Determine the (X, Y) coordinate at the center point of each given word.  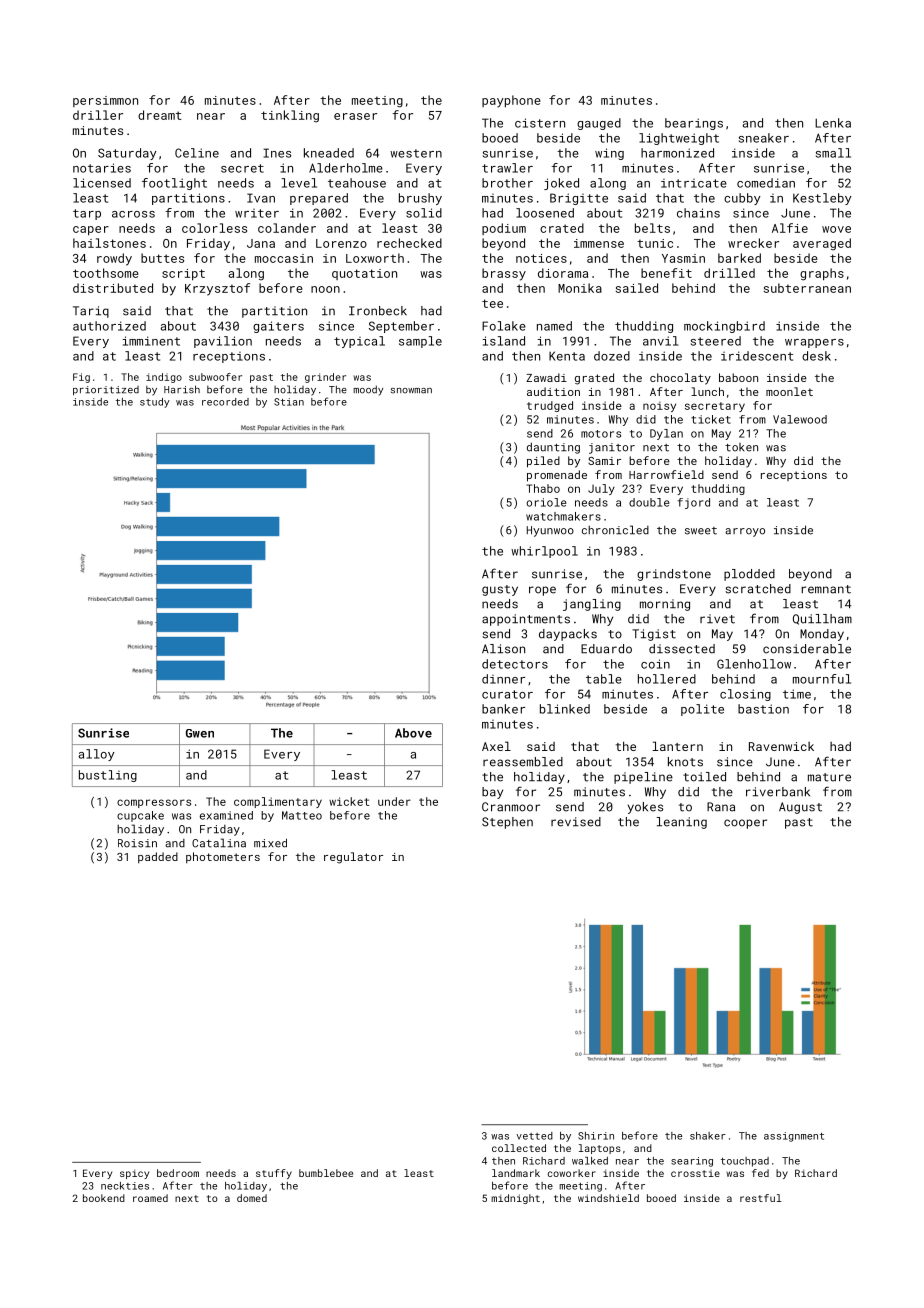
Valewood (800, 419)
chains (698, 213)
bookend (104, 1198)
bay (492, 793)
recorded (225, 402)
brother (507, 183)
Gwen (200, 733)
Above (413, 733)
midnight (515, 1199)
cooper (745, 824)
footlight (174, 184)
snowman (411, 391)
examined (226, 815)
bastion (763, 709)
